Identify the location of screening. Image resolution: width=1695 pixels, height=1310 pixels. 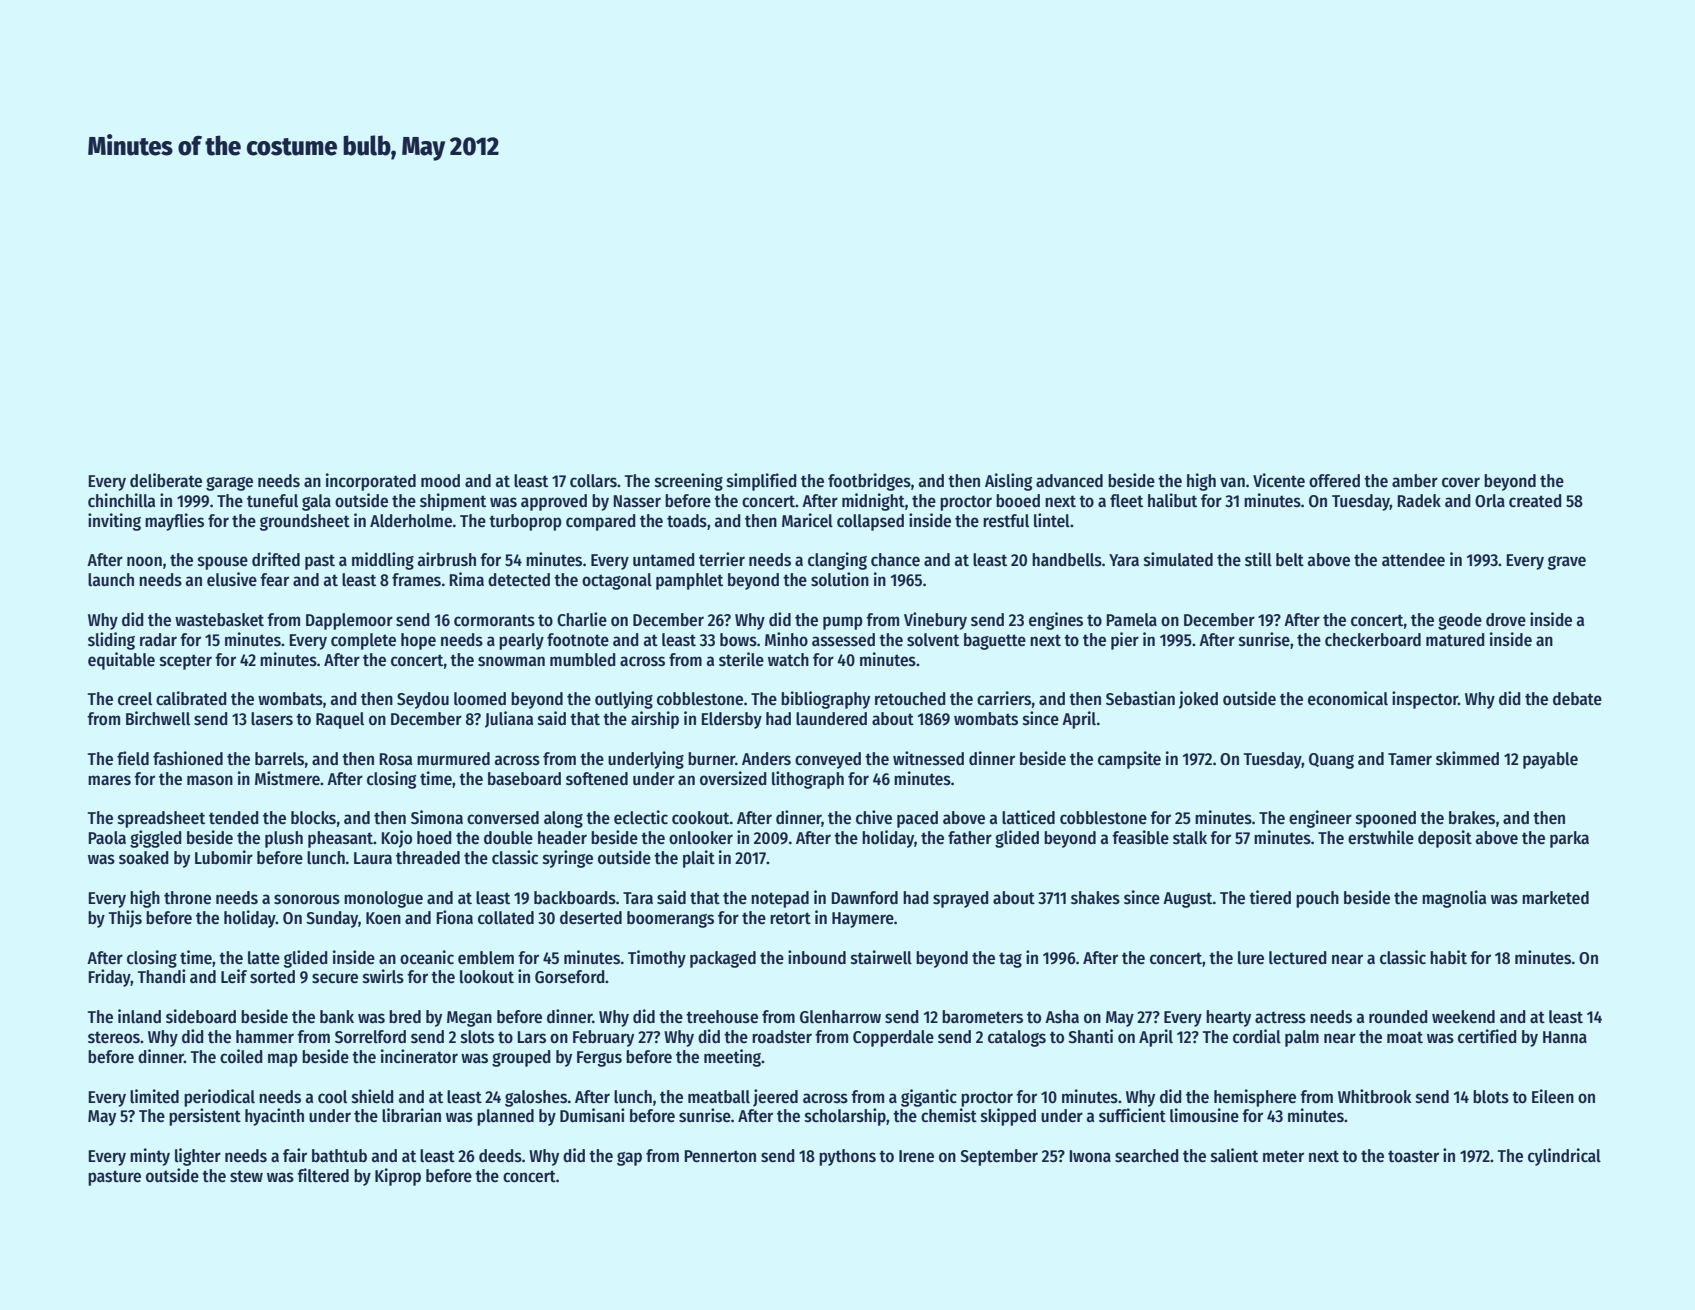
(689, 482).
